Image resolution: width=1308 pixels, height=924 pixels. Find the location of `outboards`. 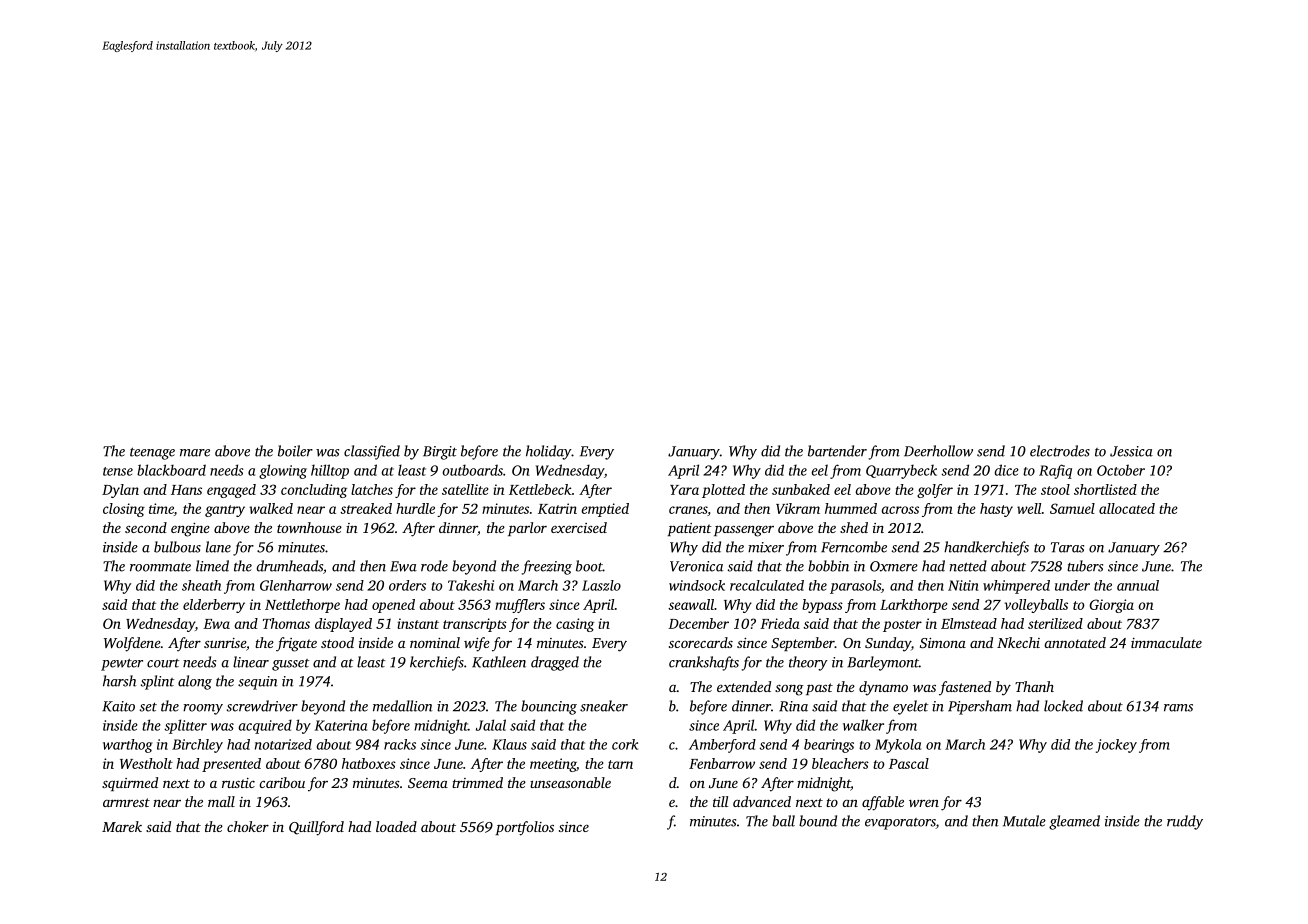

outboards is located at coordinates (472, 470).
